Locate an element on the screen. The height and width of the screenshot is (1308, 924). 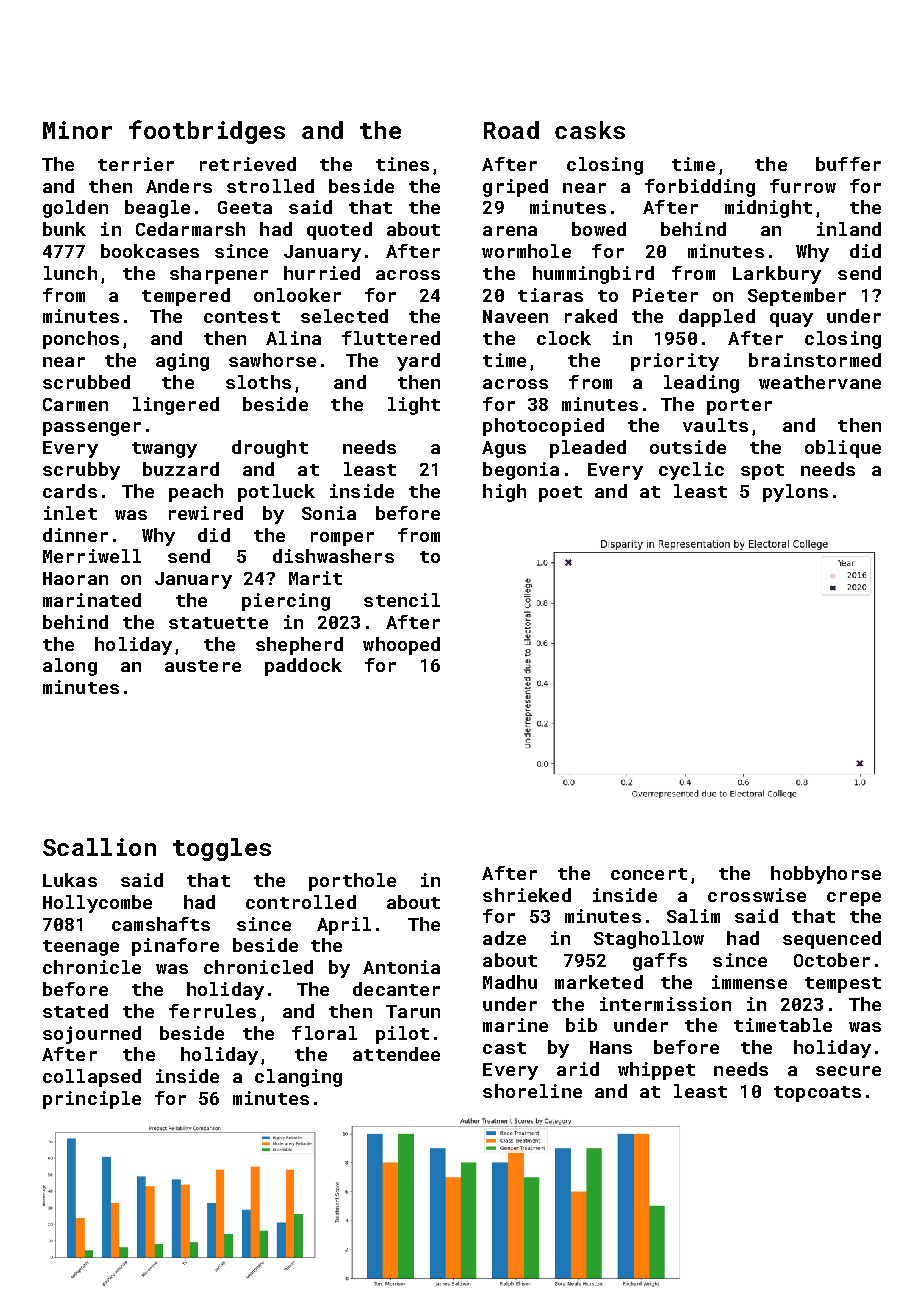
dishwashers is located at coordinates (333, 556).
